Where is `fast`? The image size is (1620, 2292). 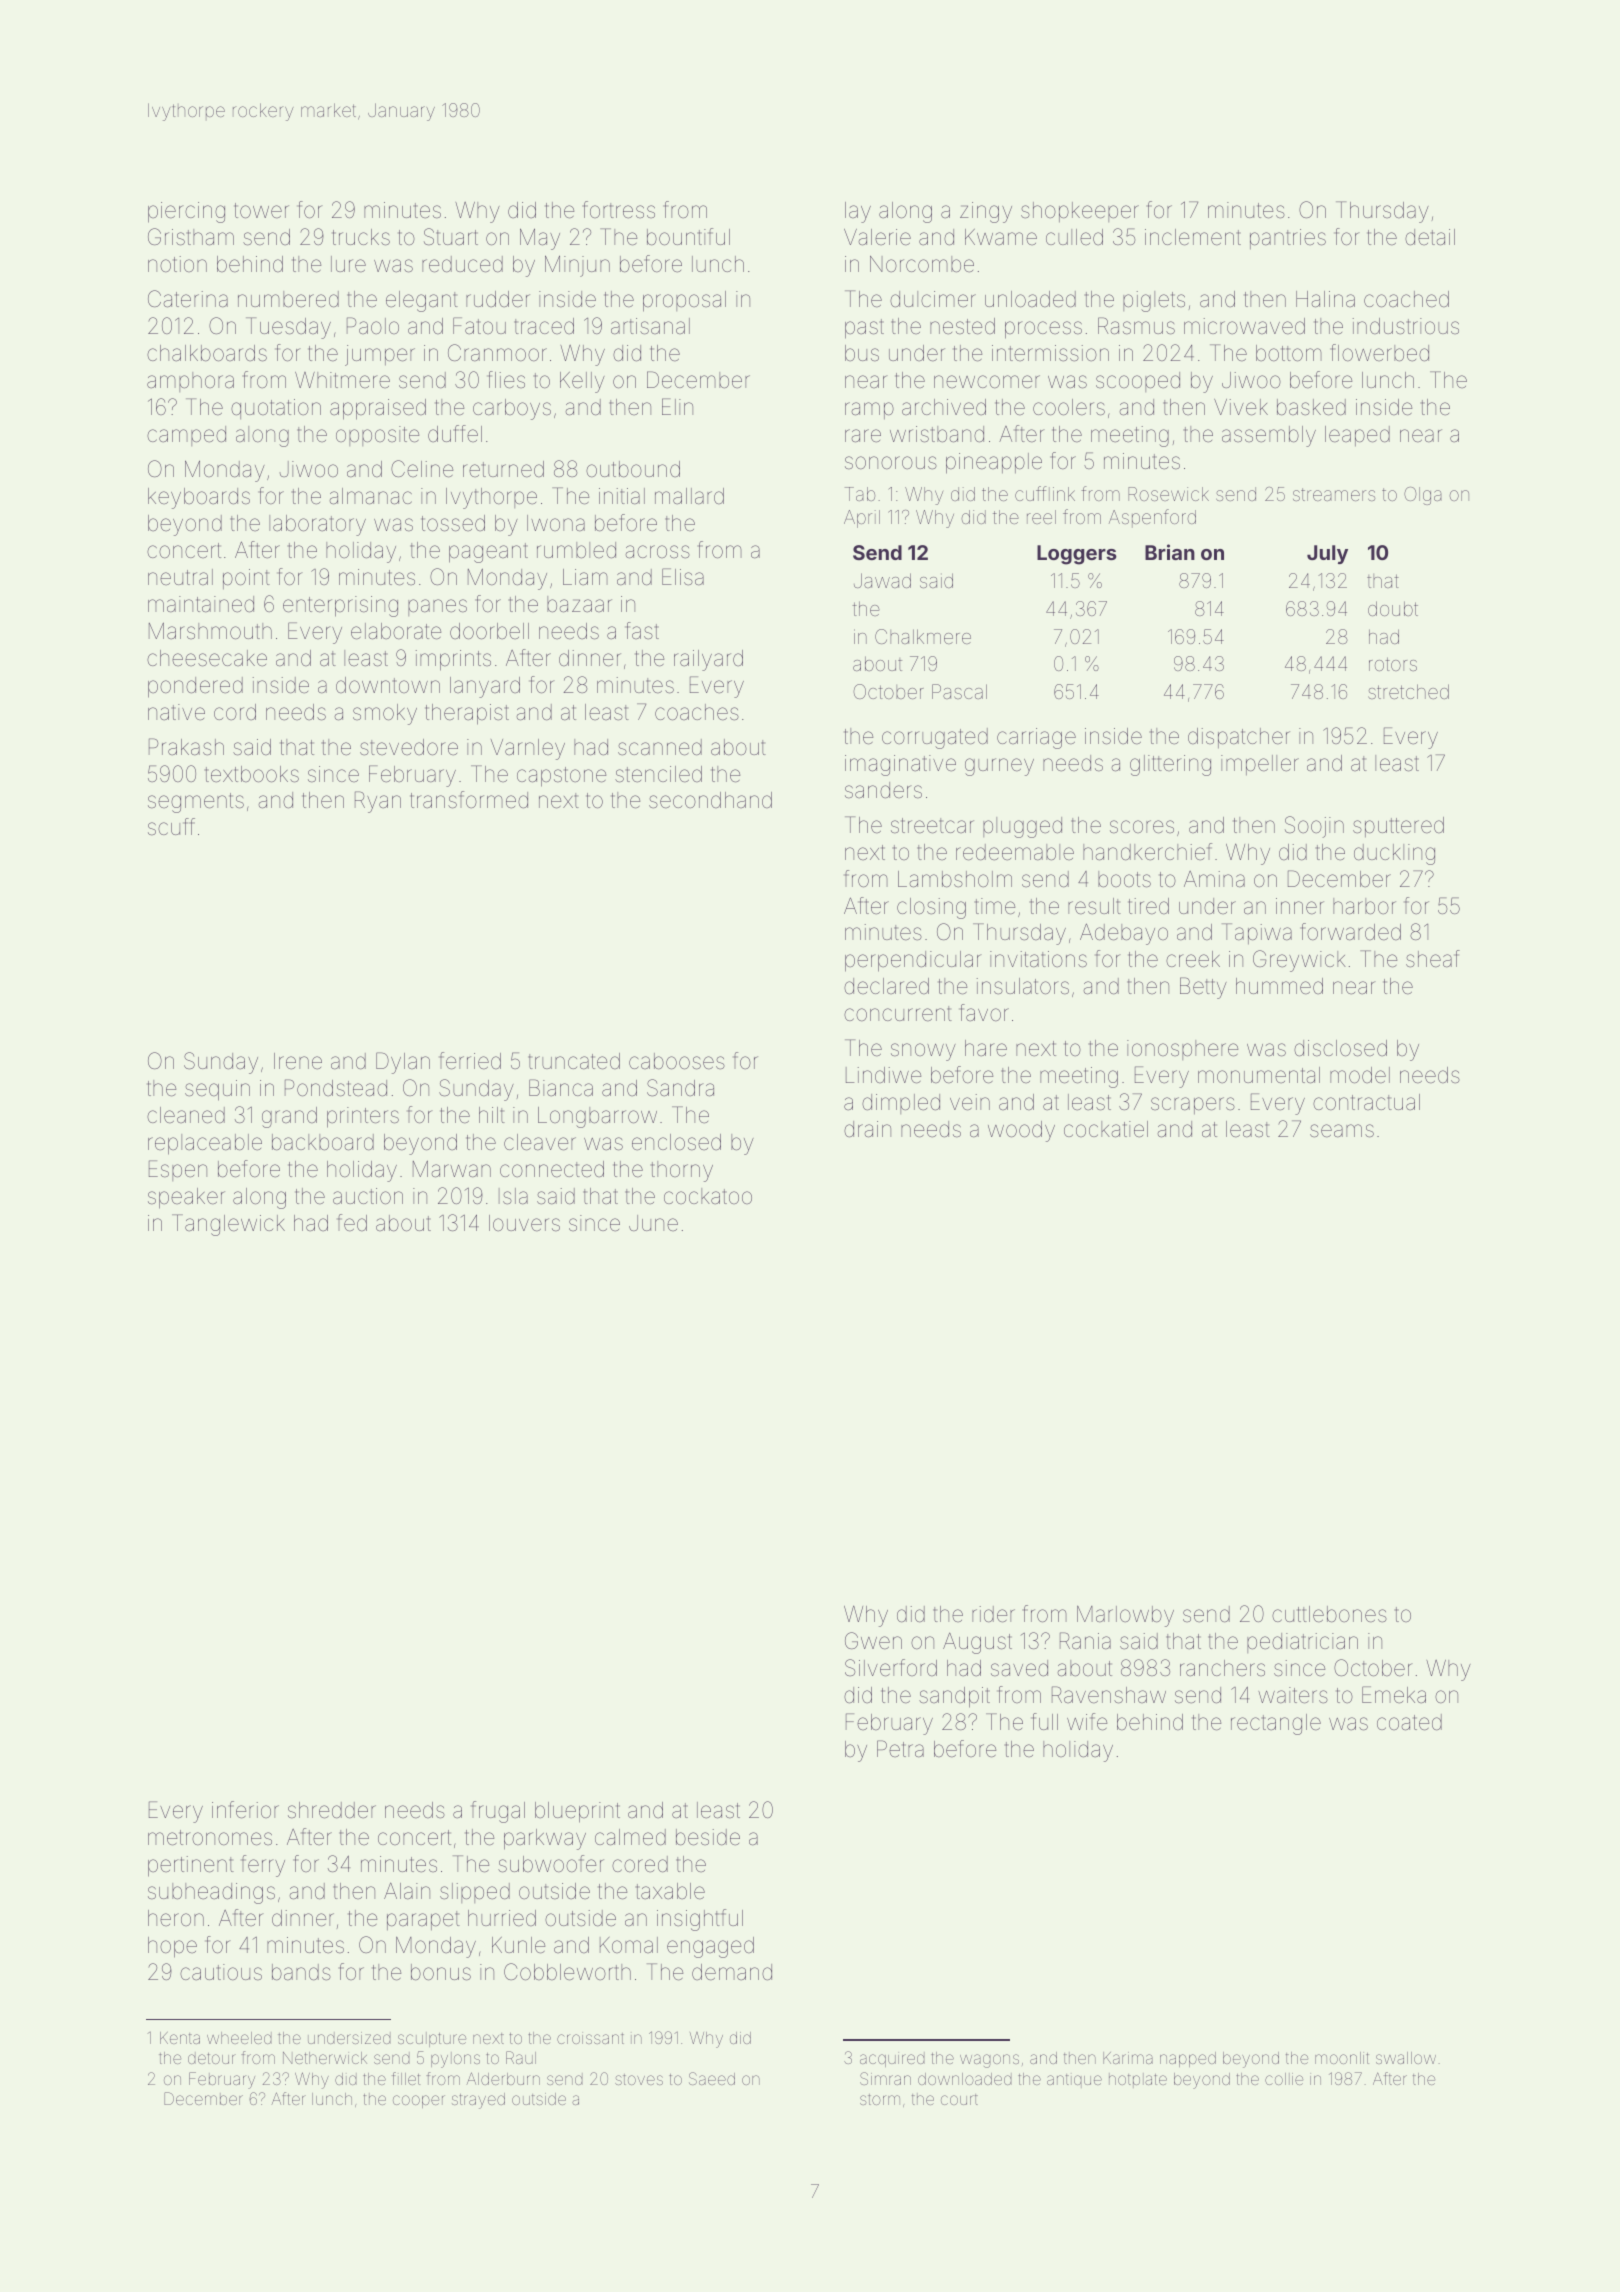 fast is located at coordinates (642, 631).
